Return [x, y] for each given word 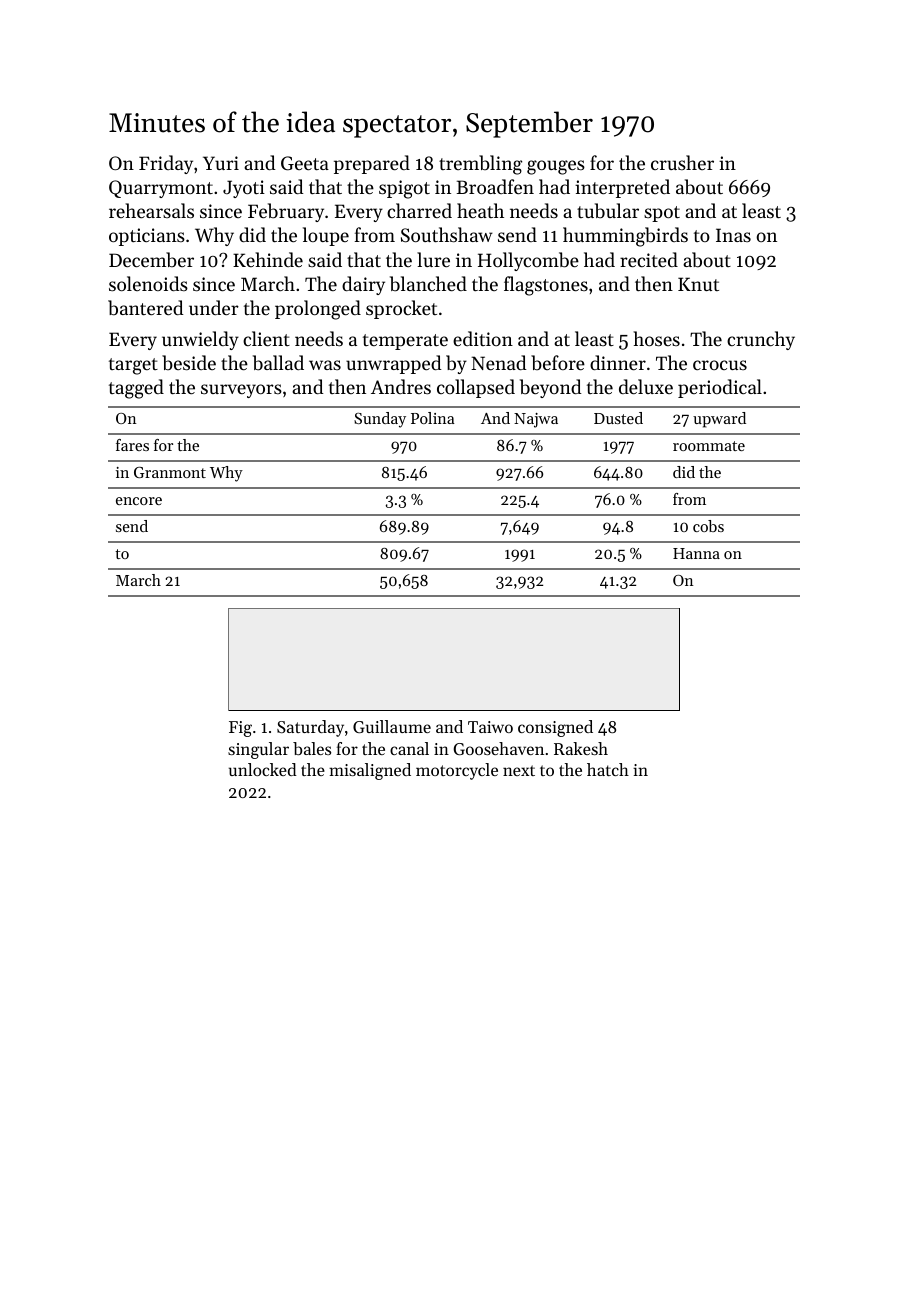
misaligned [370, 771]
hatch [608, 769]
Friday [166, 164]
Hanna [696, 553]
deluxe [646, 386]
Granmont [170, 472]
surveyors [241, 391]
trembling [480, 165]
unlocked [263, 769]
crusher [682, 162]
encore [139, 501]
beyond [551, 388]
